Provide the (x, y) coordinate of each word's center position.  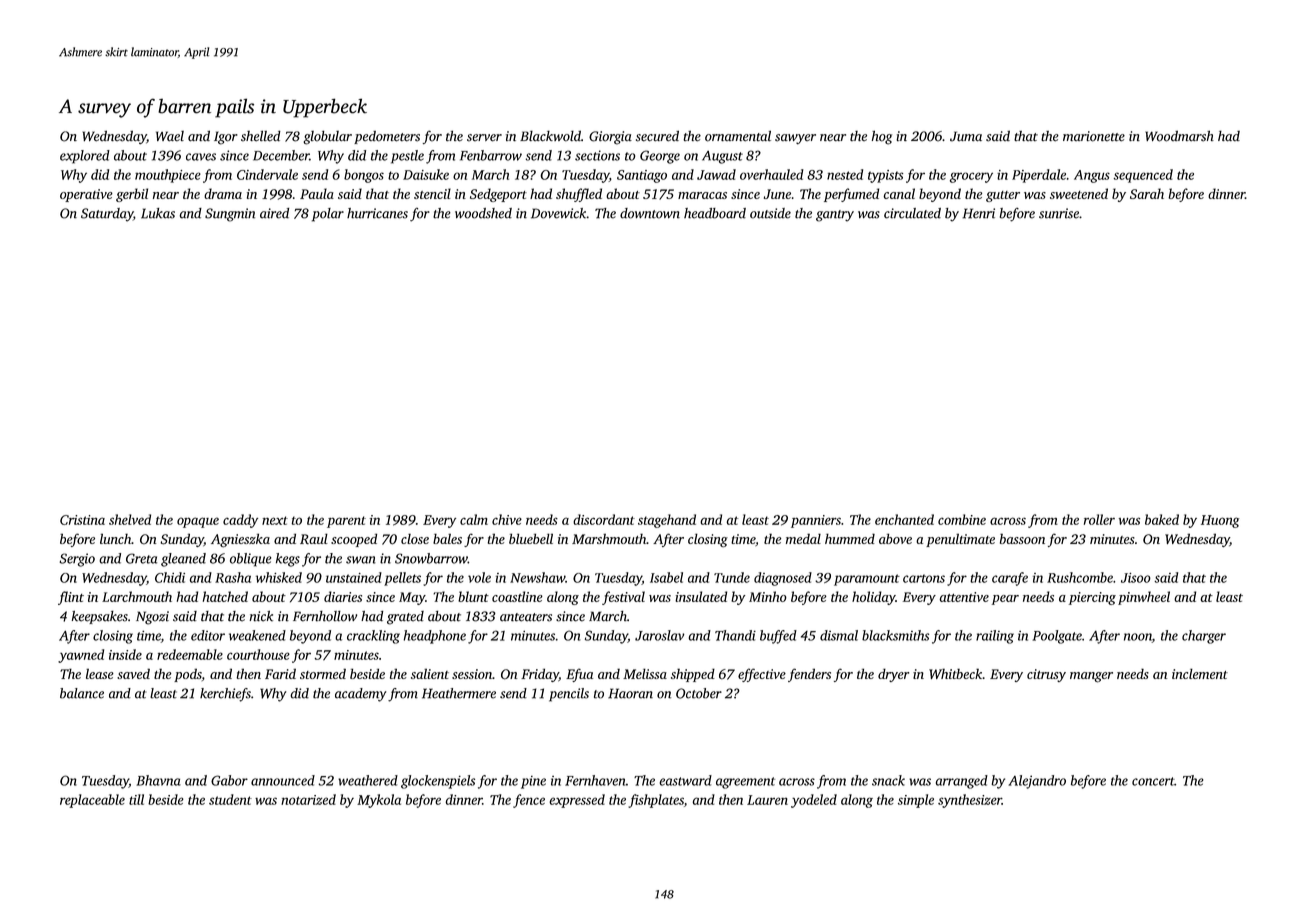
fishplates (656, 801)
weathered (368, 780)
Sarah (1147, 193)
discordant (604, 519)
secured (657, 136)
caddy (240, 521)
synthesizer (970, 801)
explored (85, 157)
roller (1099, 519)
